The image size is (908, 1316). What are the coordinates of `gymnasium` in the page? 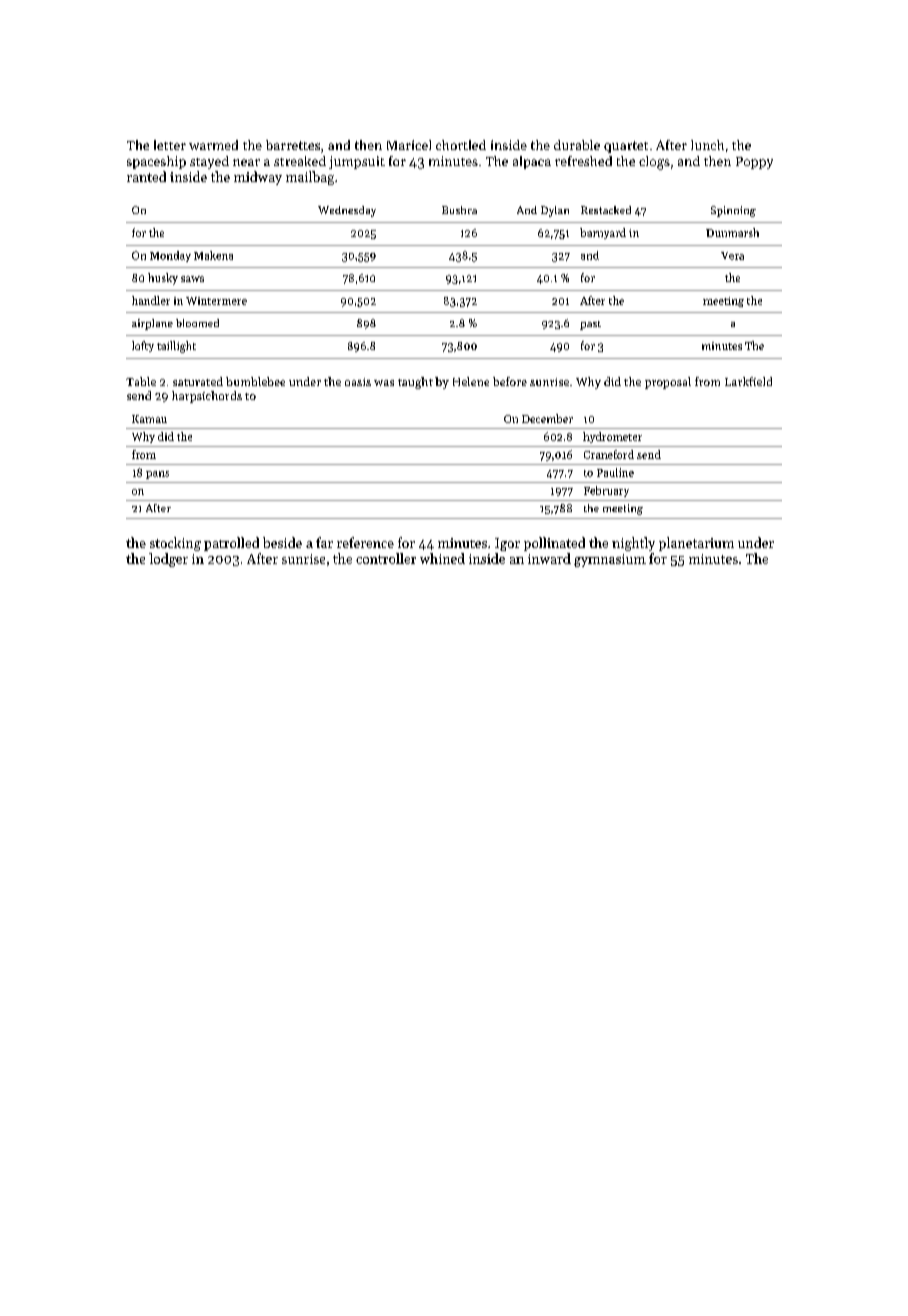 It's located at (610, 560).
